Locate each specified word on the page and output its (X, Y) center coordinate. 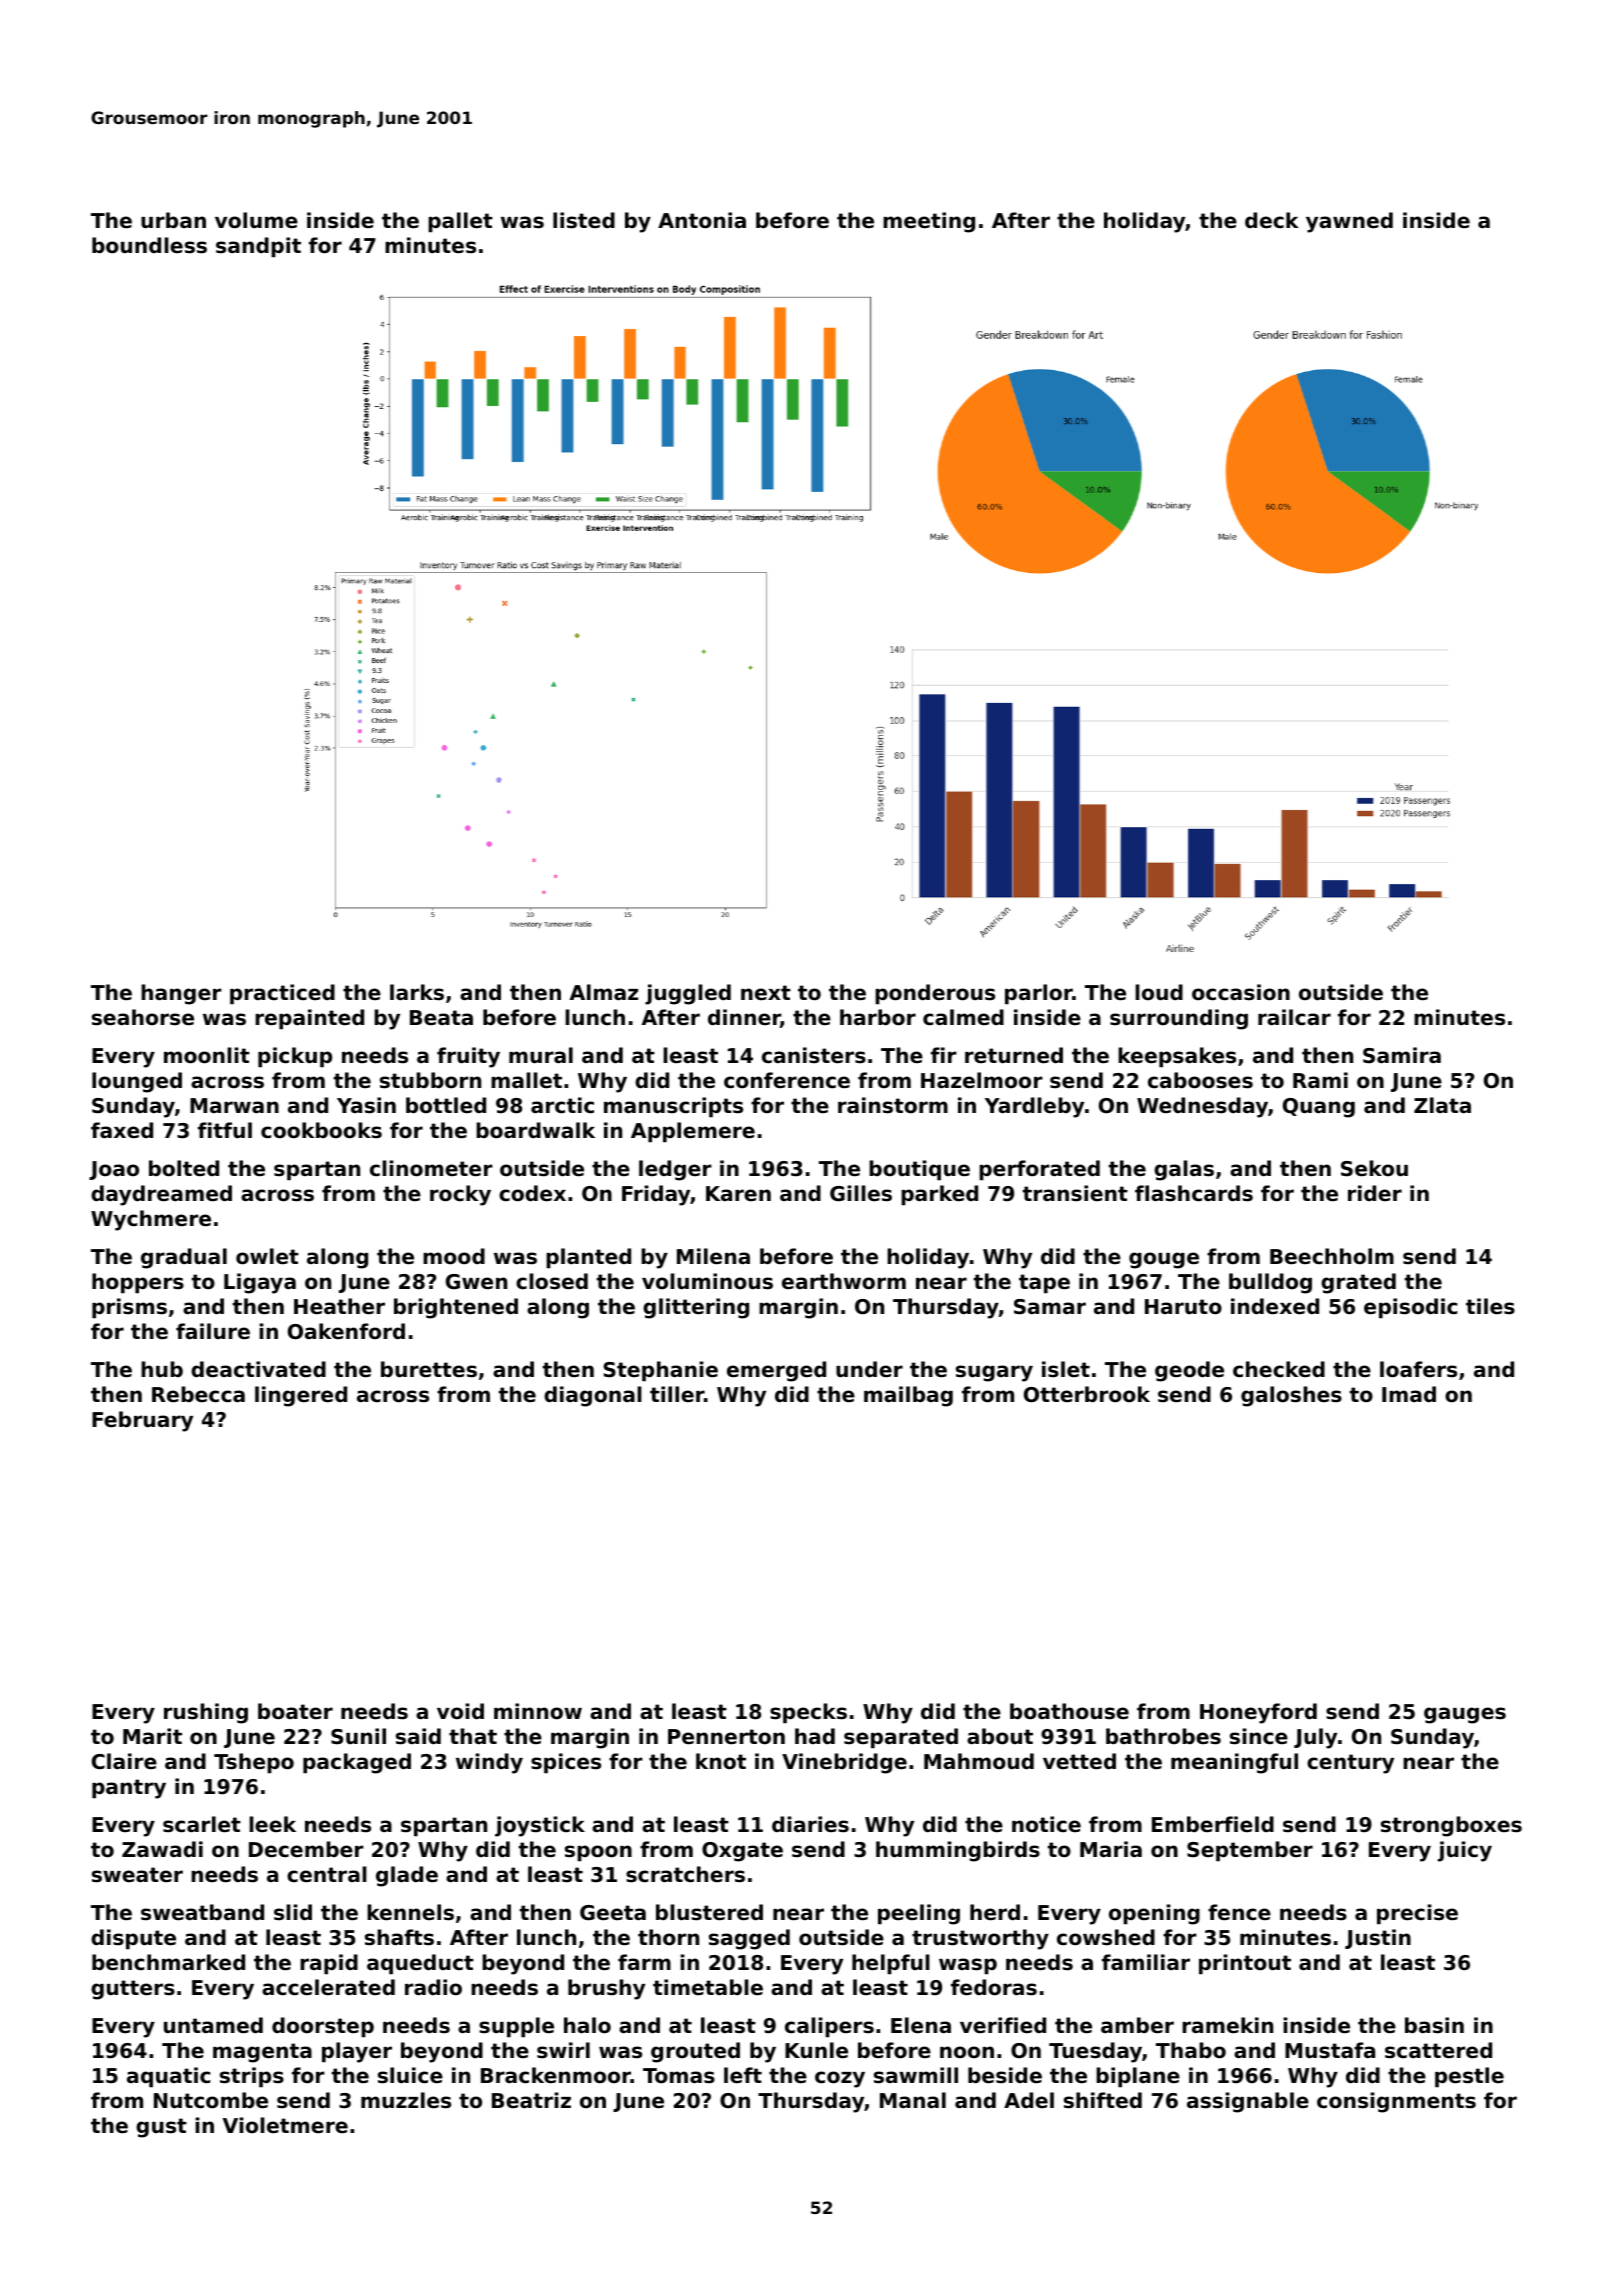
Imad (1409, 1394)
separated (901, 1738)
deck (1272, 220)
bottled (446, 1105)
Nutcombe (211, 2100)
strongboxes (1451, 1826)
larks (417, 992)
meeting (929, 222)
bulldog (1270, 1283)
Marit (152, 1736)
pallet (460, 222)
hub (162, 1369)
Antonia (702, 220)
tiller (677, 1394)
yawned (1349, 222)
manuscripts (673, 1107)
